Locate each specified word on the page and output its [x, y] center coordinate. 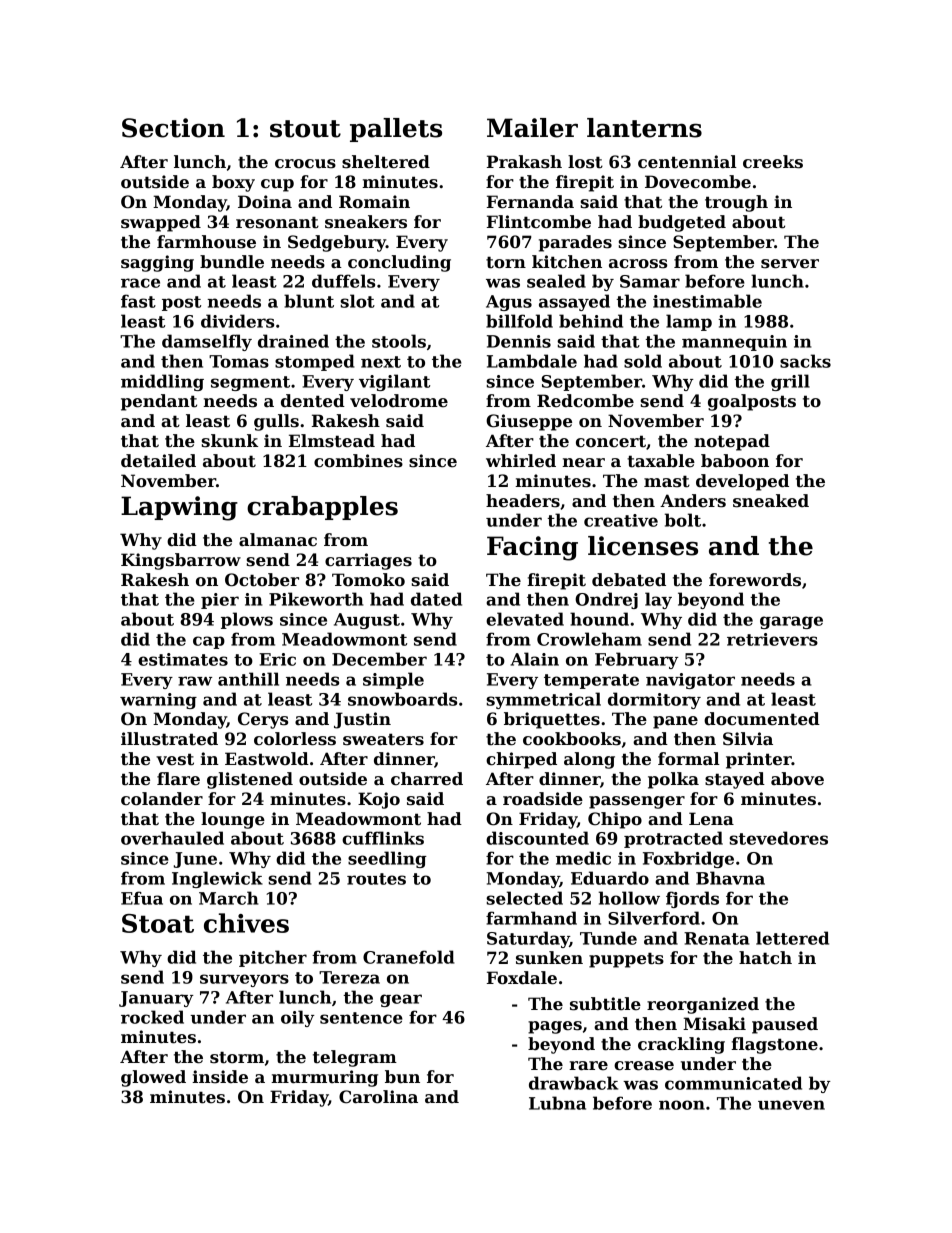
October [262, 580]
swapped [161, 223]
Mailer [532, 128]
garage [791, 622]
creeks [773, 162]
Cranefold [409, 957]
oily [298, 1018]
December [379, 659]
